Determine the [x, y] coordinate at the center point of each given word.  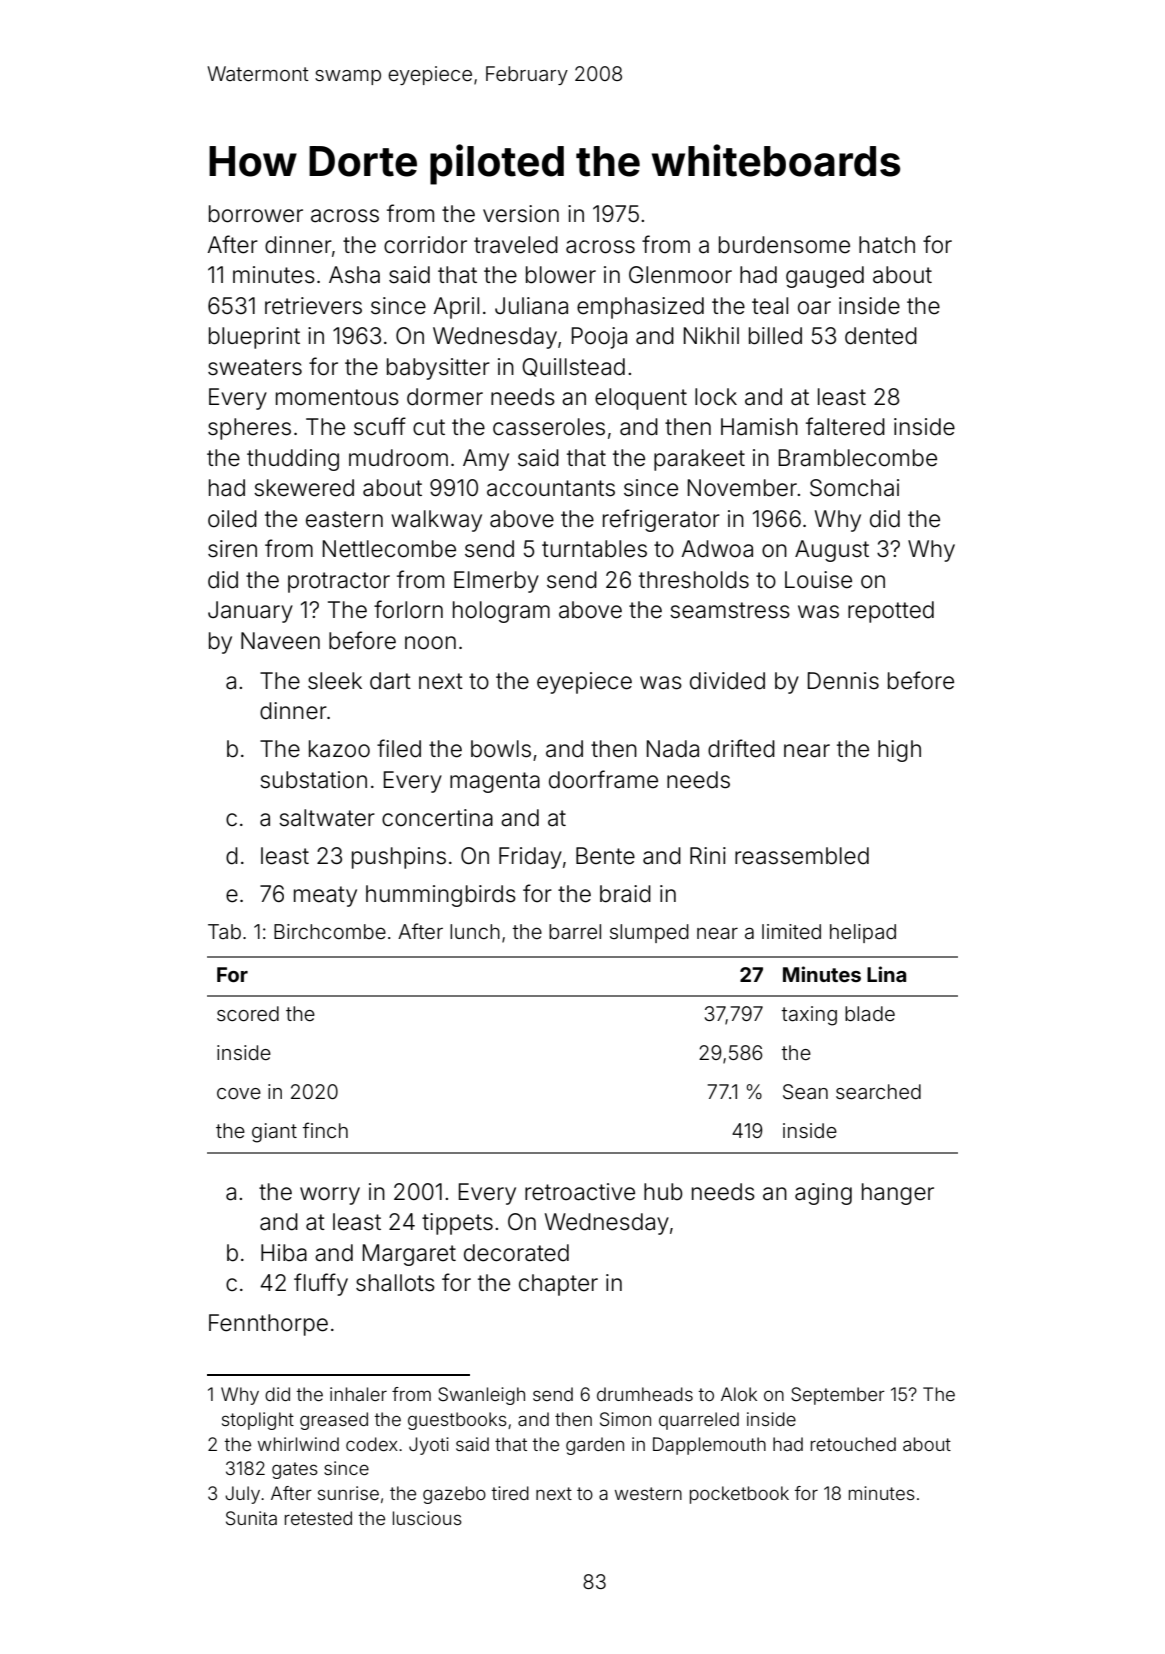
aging [823, 1194]
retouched [853, 1444]
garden [595, 1446]
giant [274, 1133]
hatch [887, 245]
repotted [891, 612]
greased [334, 1421]
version [521, 214]
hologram [501, 612]
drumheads [645, 1394]
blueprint [254, 338]
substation [313, 780]
